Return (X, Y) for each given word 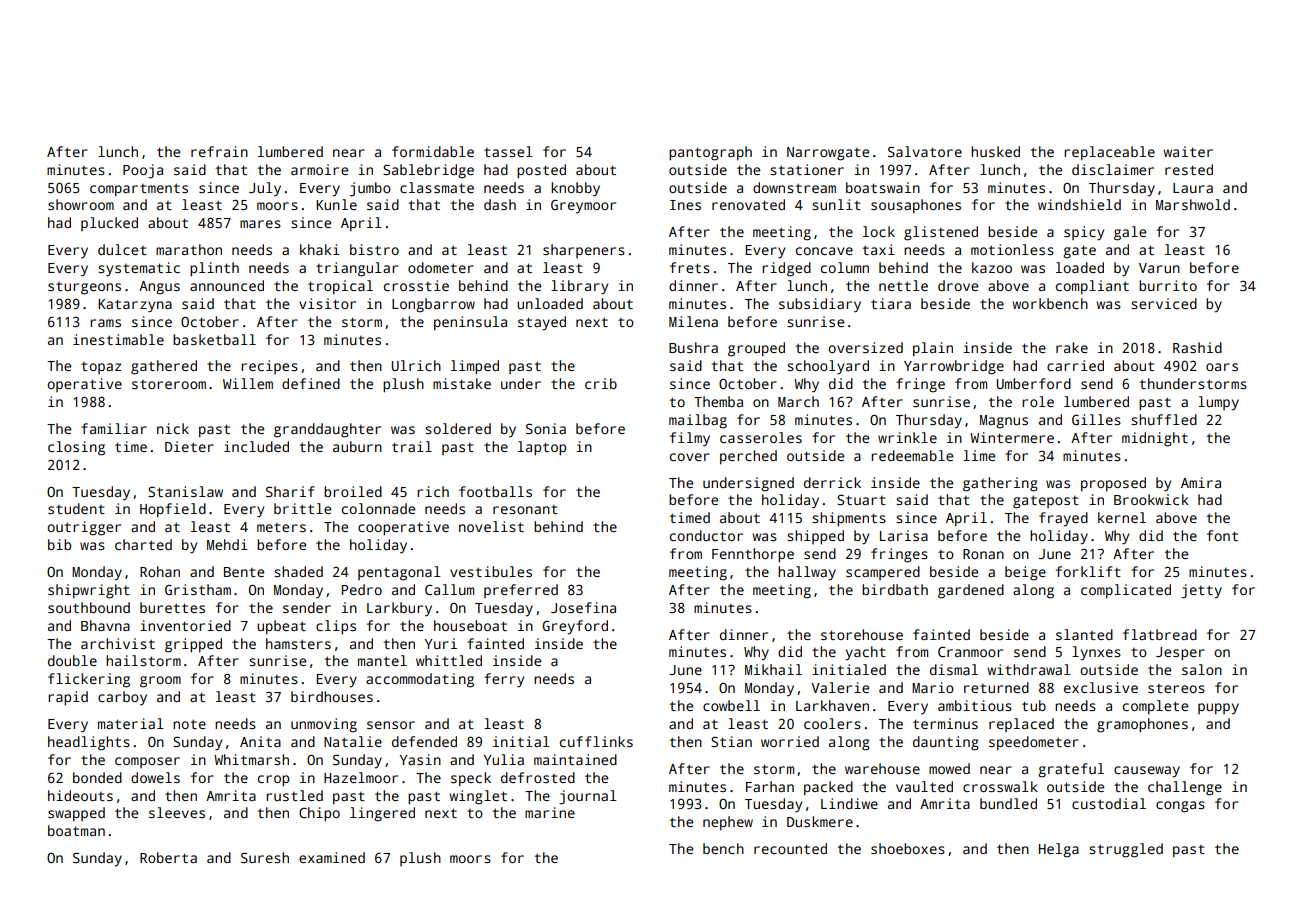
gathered (164, 367)
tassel (508, 151)
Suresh (265, 857)
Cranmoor (970, 651)
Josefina (583, 607)
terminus (945, 723)
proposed (1113, 484)
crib (601, 383)
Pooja (143, 171)
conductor (706, 535)
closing (76, 448)
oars (1222, 367)
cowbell (731, 705)
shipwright (89, 591)
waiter (1188, 151)
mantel (382, 660)
